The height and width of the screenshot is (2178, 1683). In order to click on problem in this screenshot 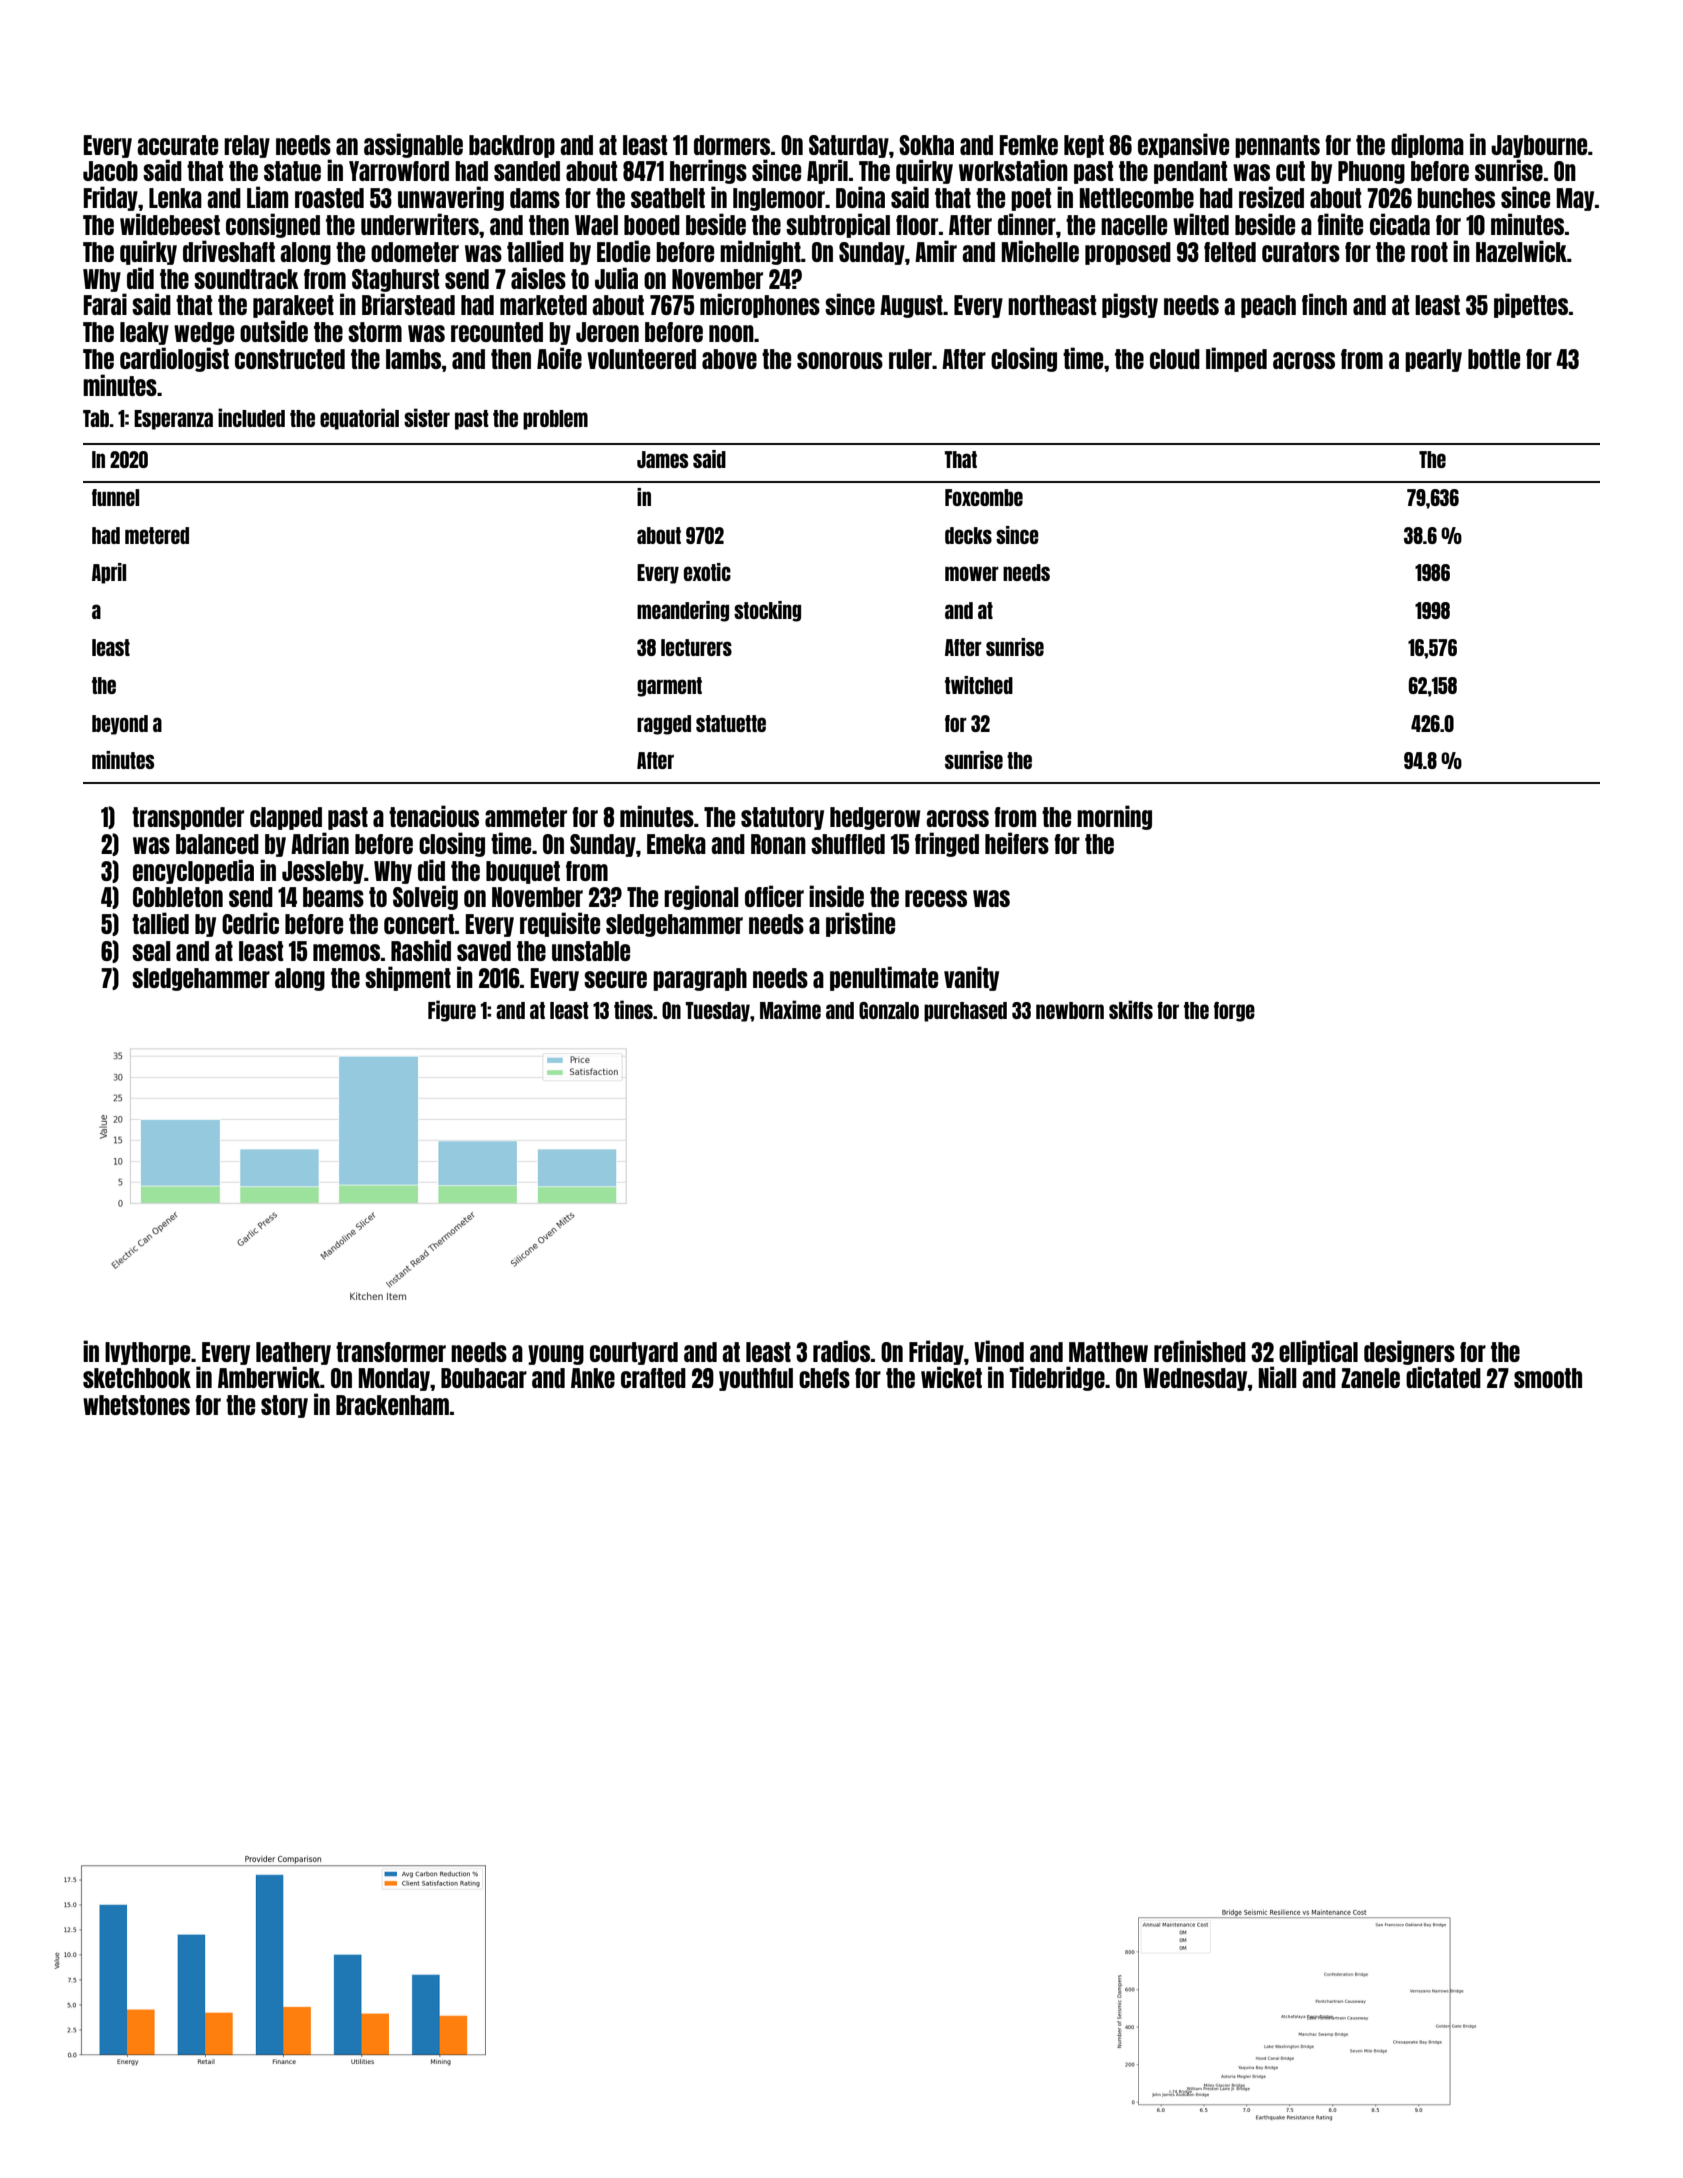, I will do `click(555, 420)`.
